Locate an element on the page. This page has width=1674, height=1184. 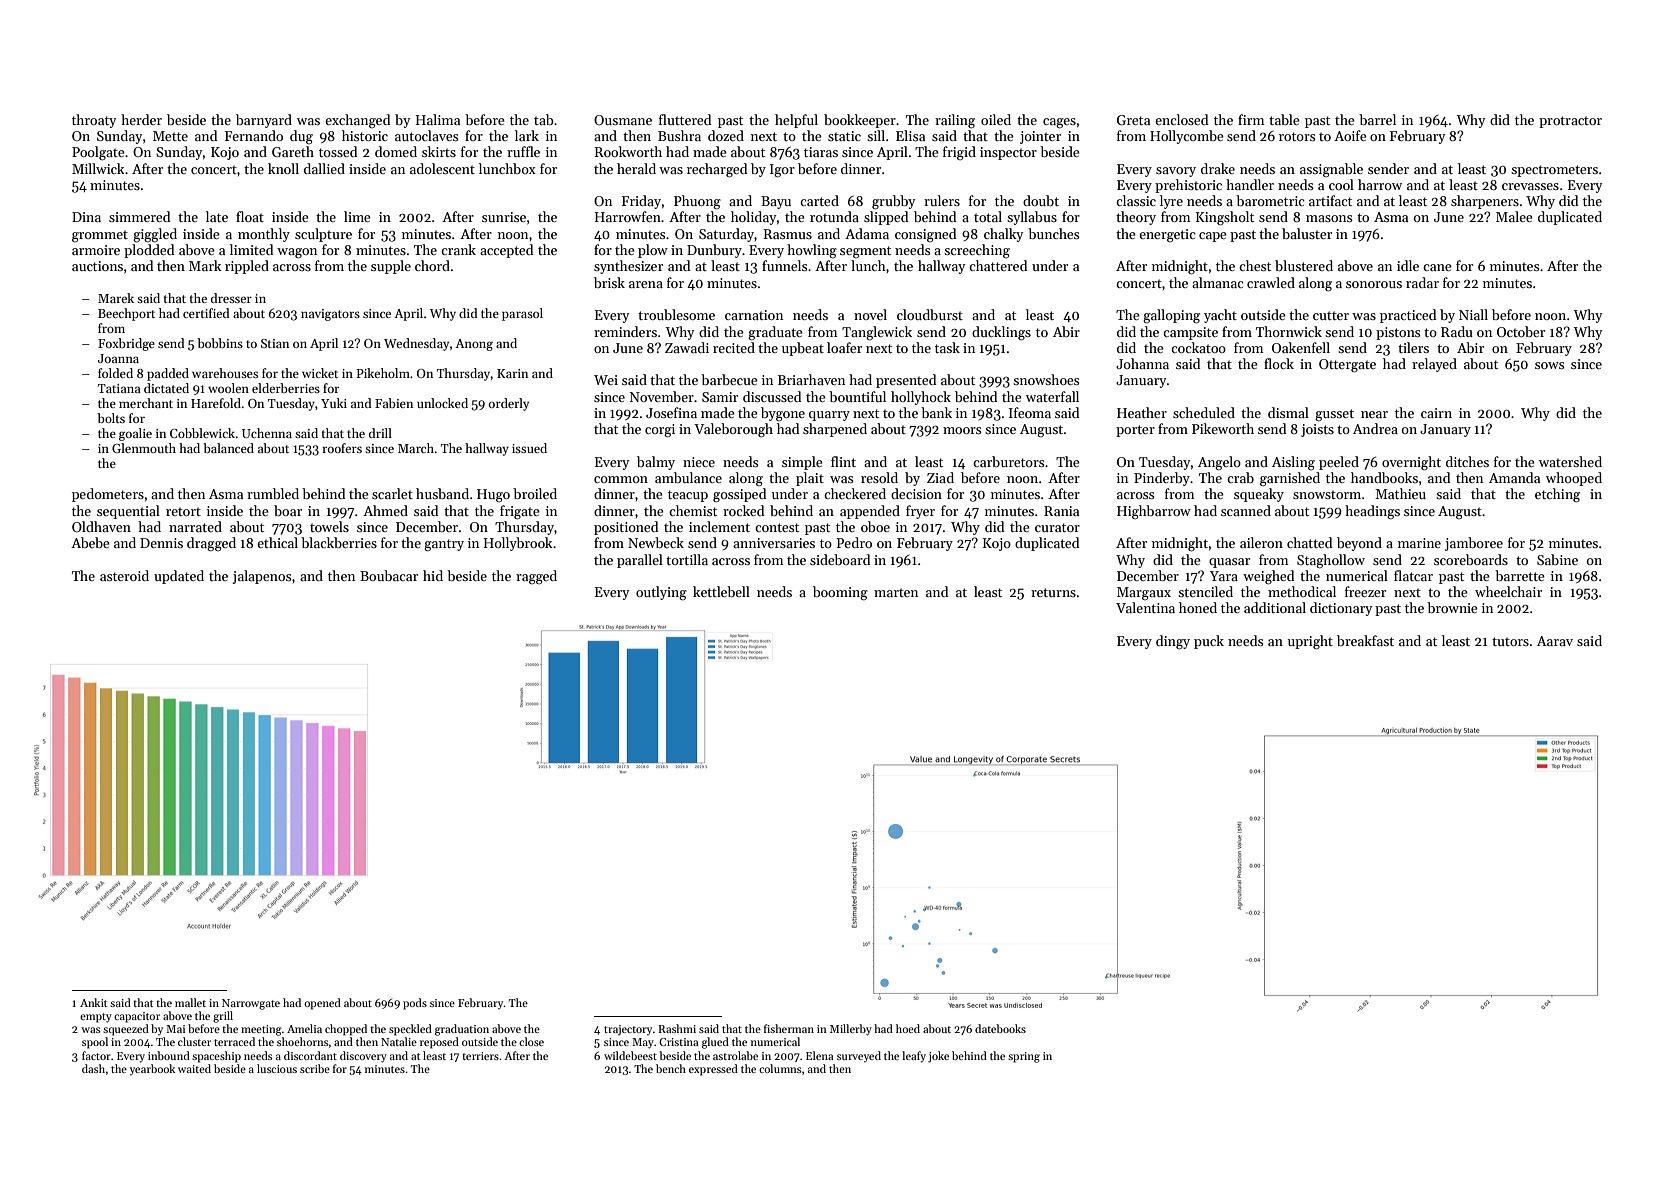
kettlebell is located at coordinates (721, 591).
